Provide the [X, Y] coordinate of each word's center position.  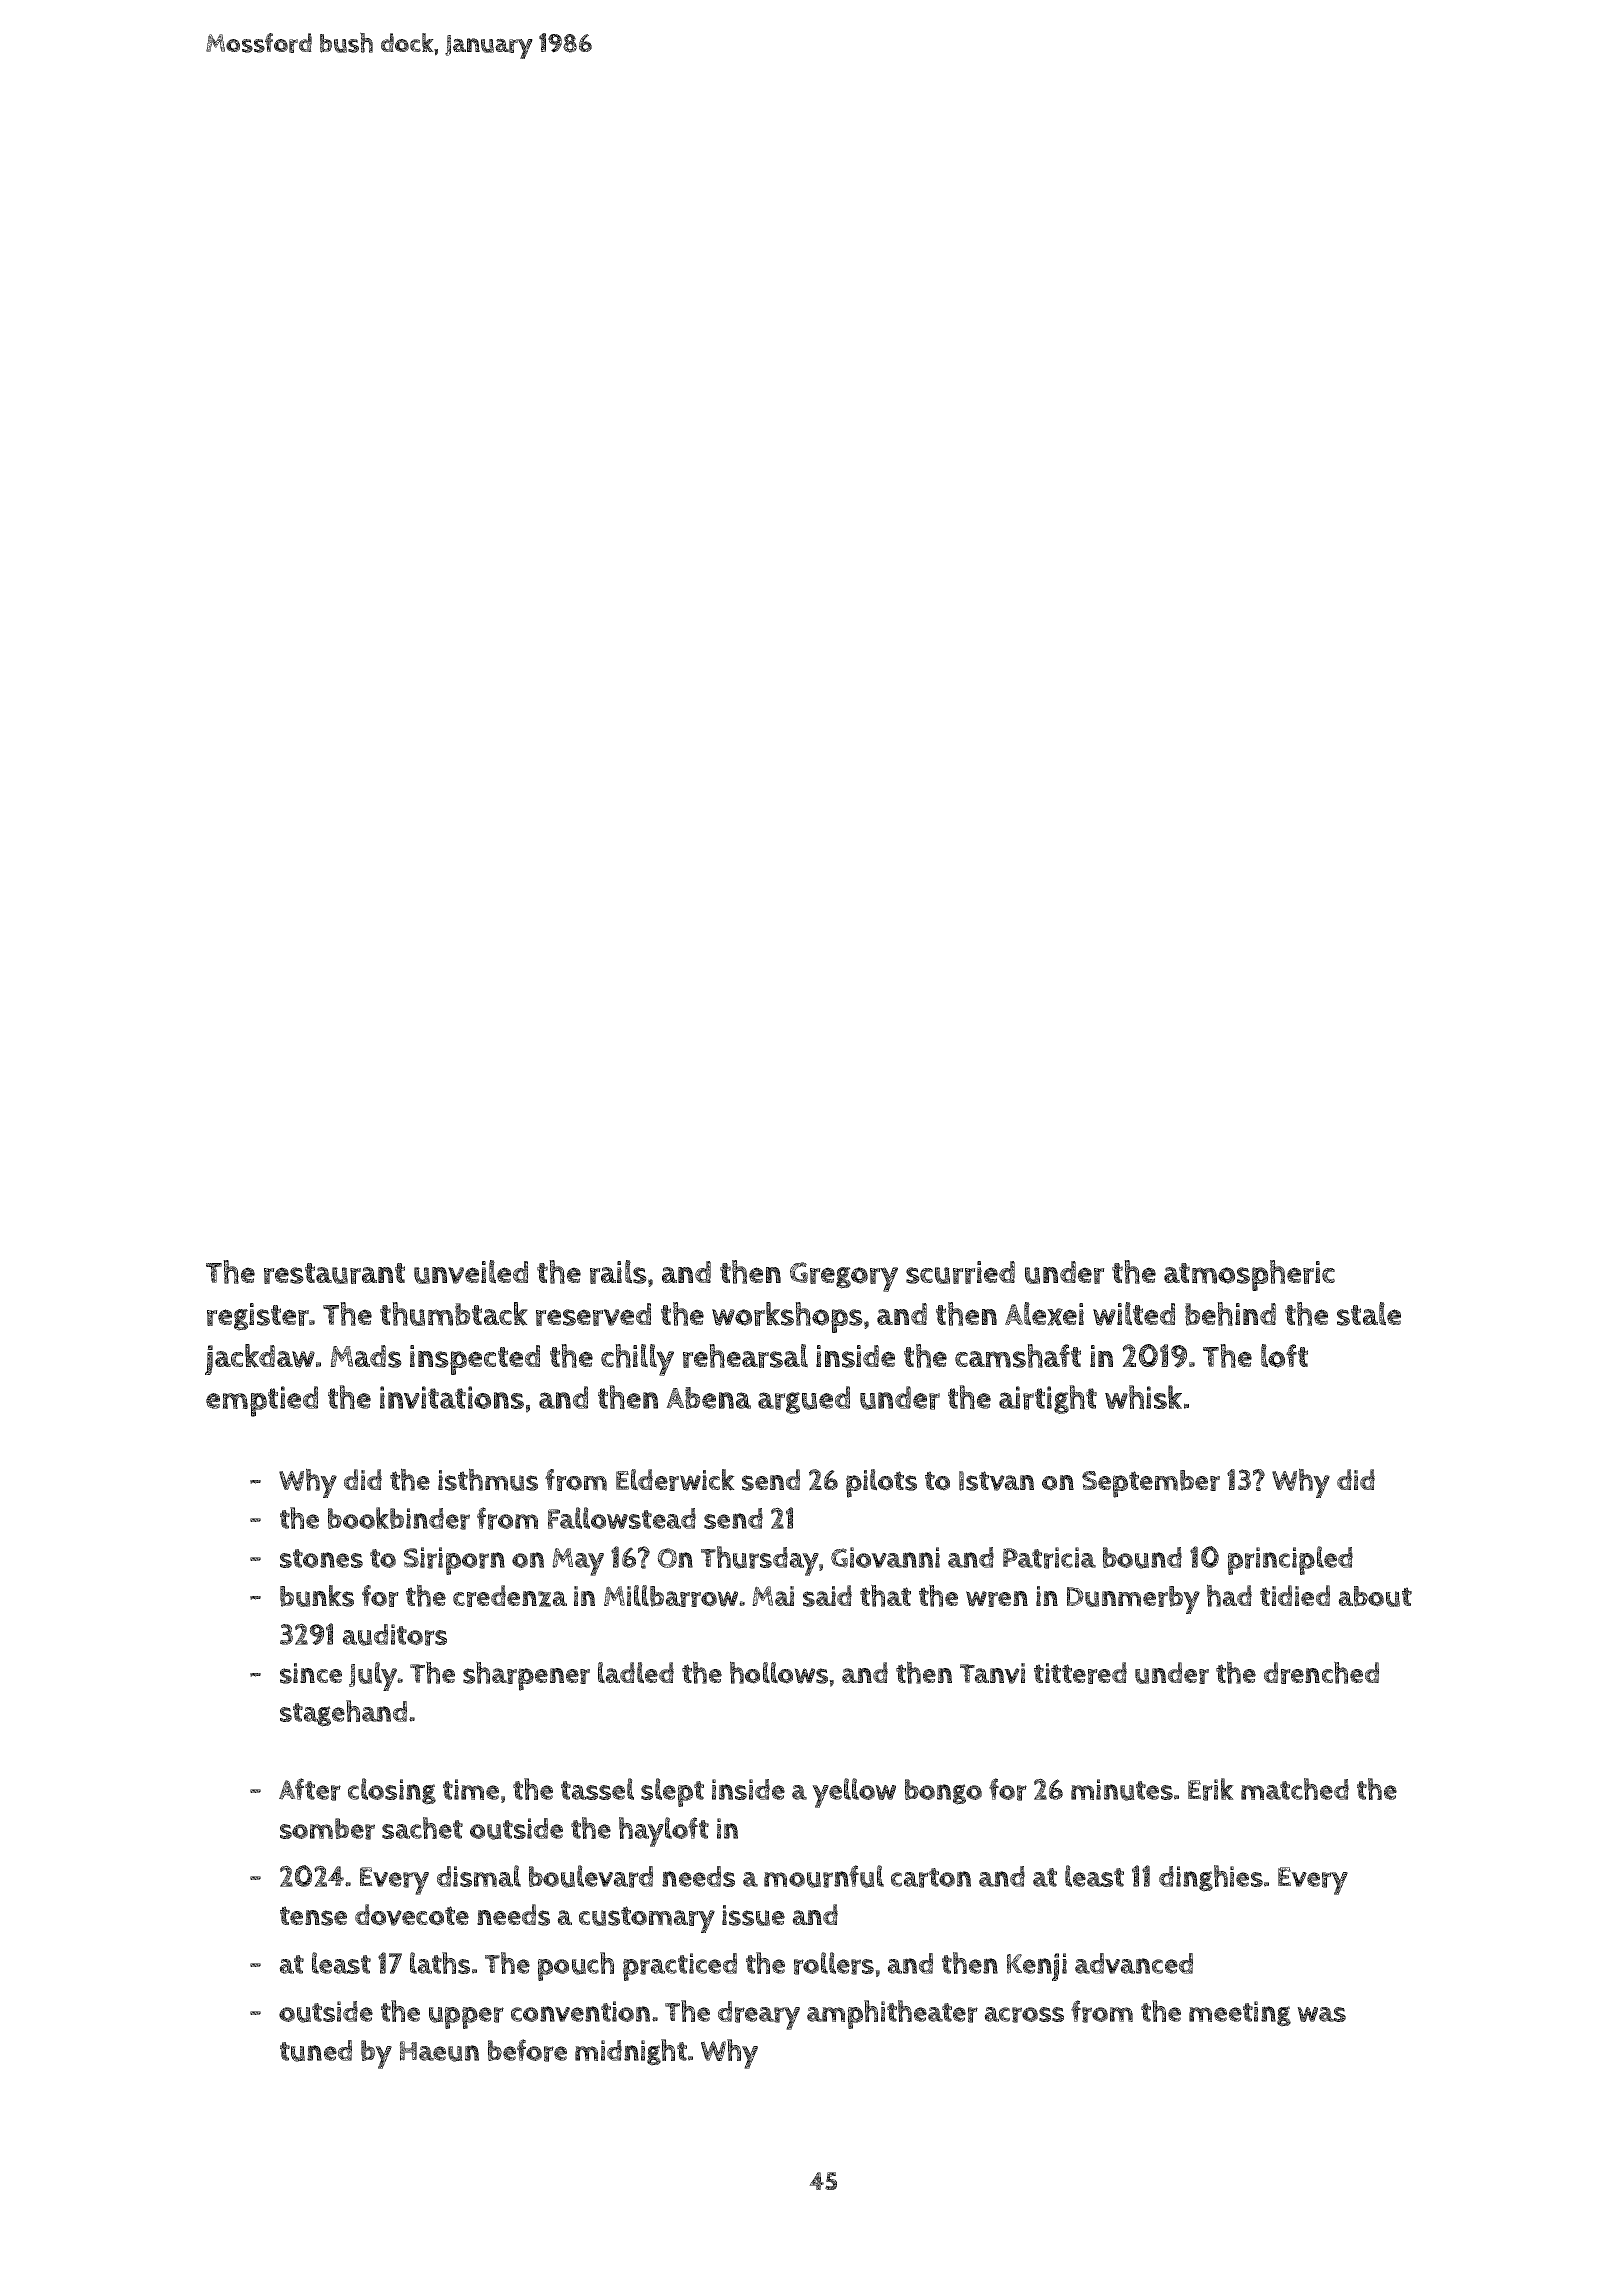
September [1151, 1484]
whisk [1143, 1397]
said [827, 1596]
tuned [316, 2051]
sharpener [526, 1676]
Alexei [1044, 1314]
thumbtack [454, 1314]
